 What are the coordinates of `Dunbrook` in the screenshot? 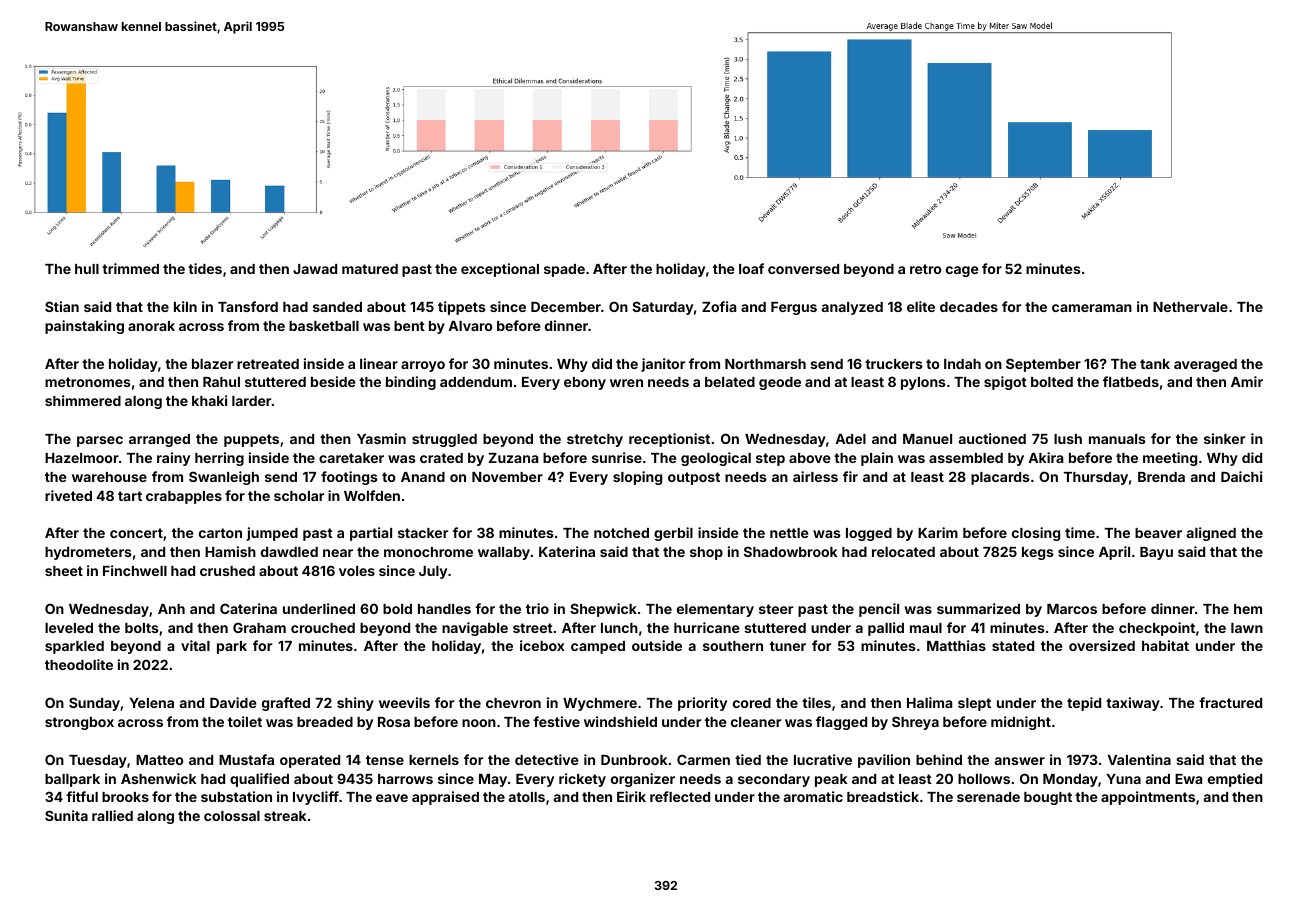 It's located at (634, 760).
